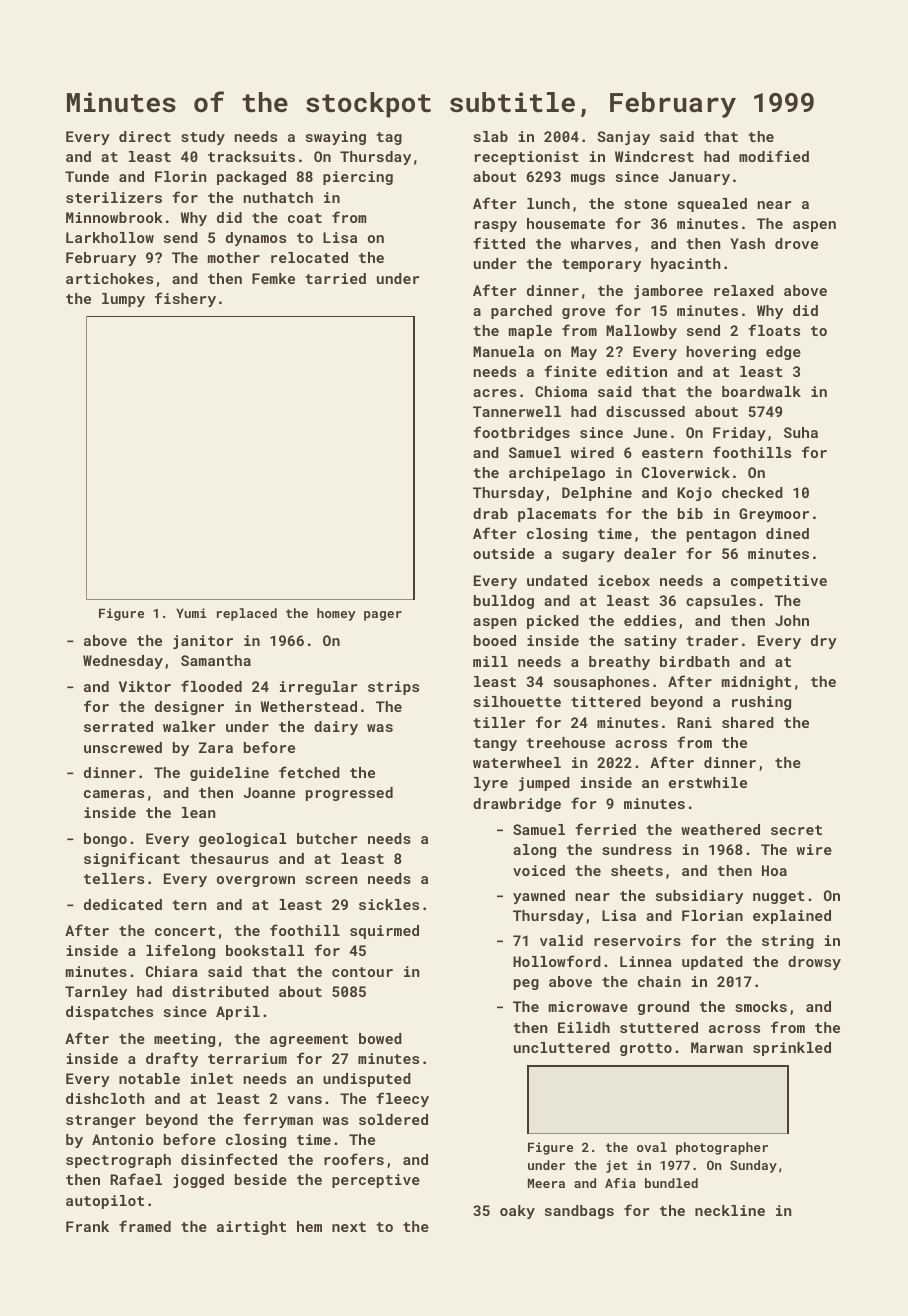  I want to click on rushing, so click(761, 703).
